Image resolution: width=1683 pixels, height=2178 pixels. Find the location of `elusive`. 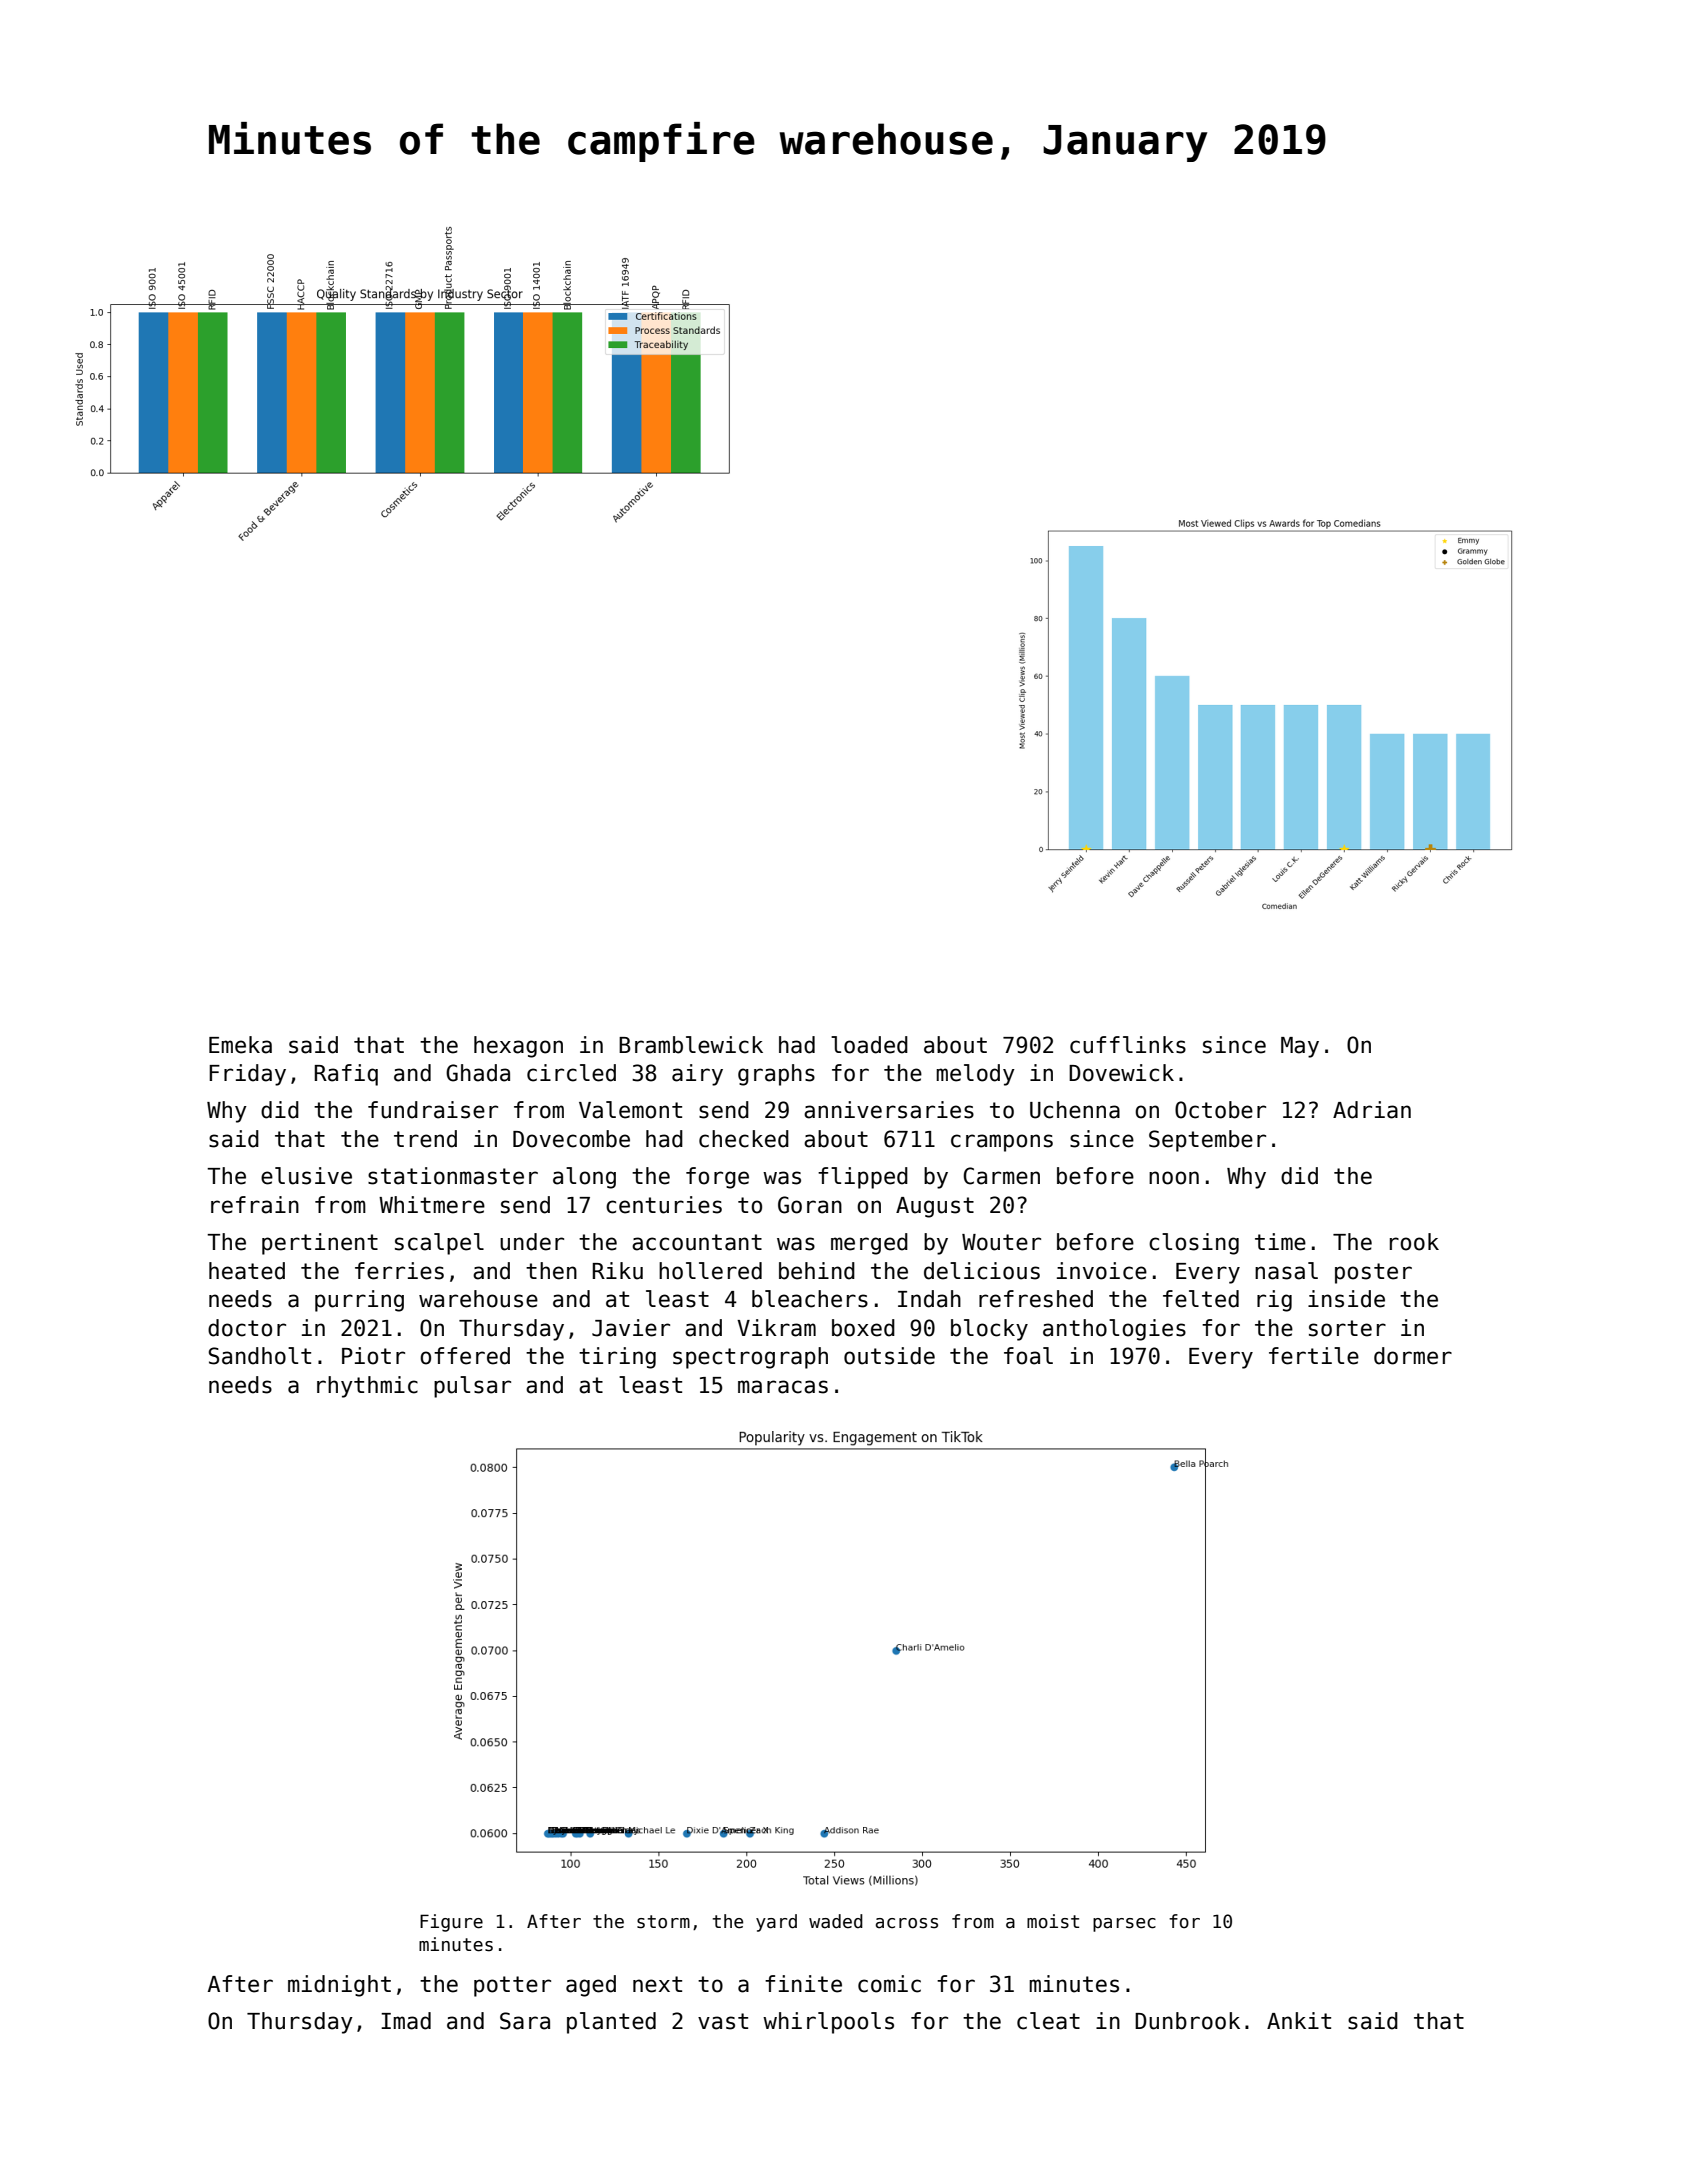

elusive is located at coordinates (306, 1176).
